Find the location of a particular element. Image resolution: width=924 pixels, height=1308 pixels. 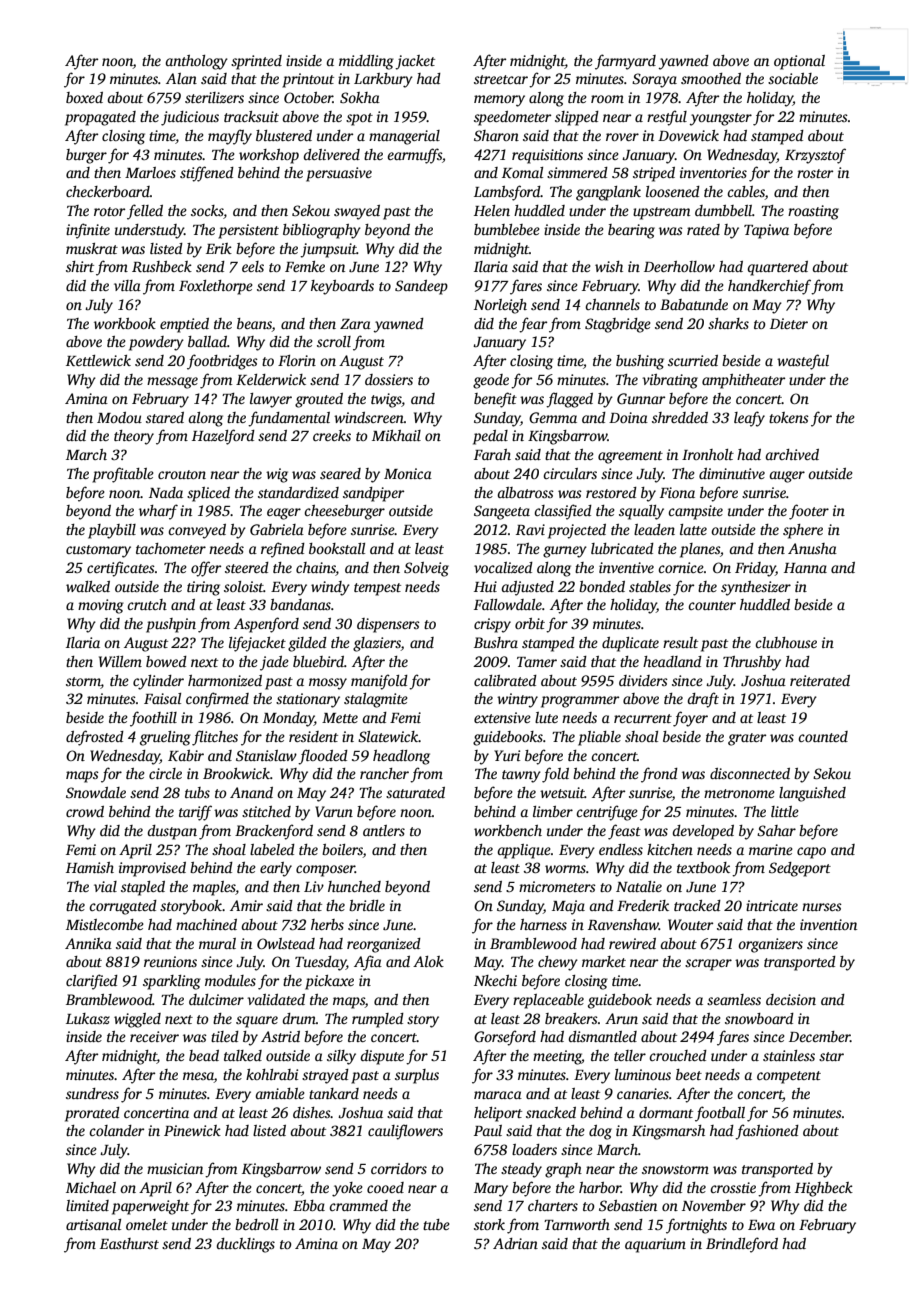

restful is located at coordinates (667, 118).
